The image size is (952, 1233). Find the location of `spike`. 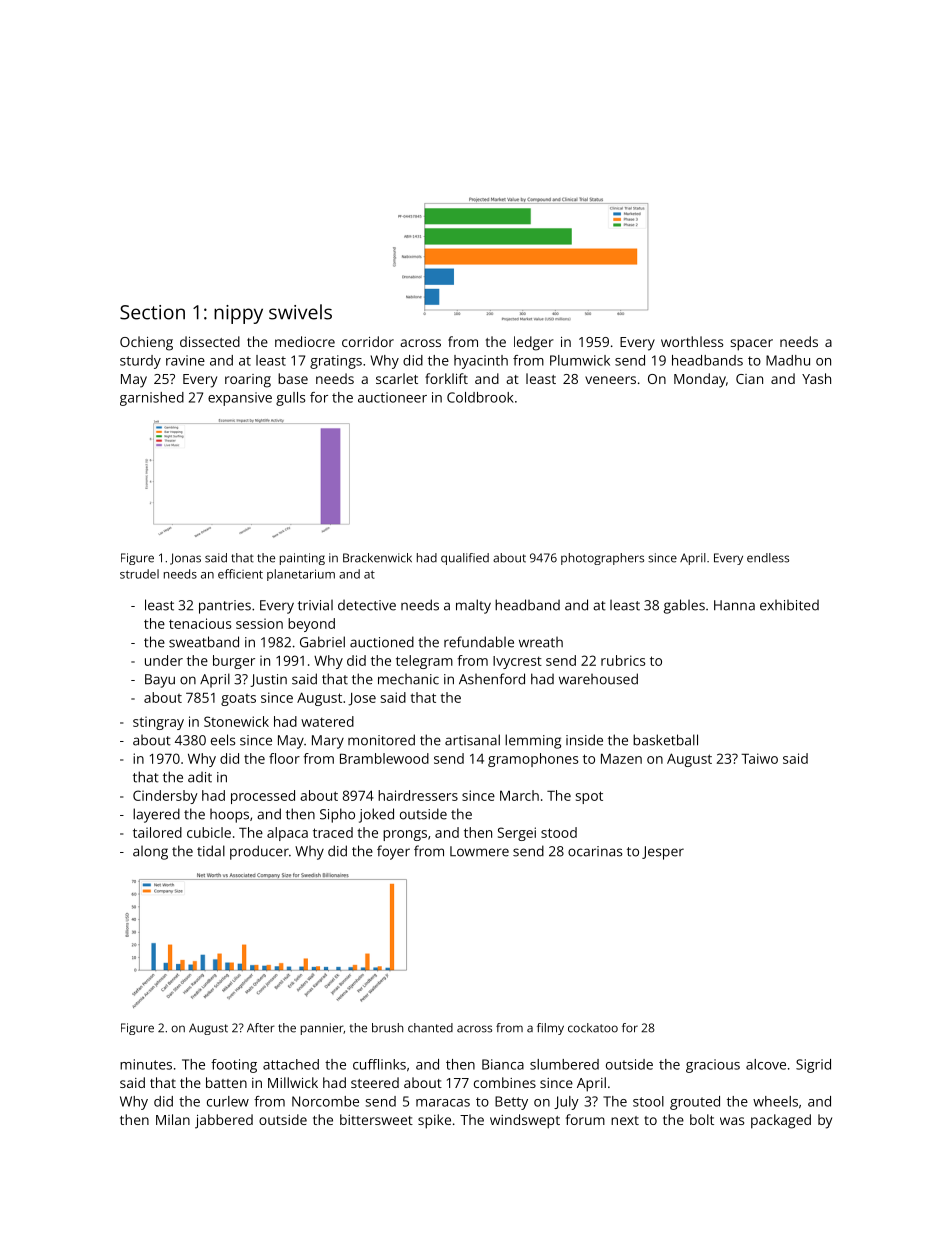

spike is located at coordinates (434, 1121).
